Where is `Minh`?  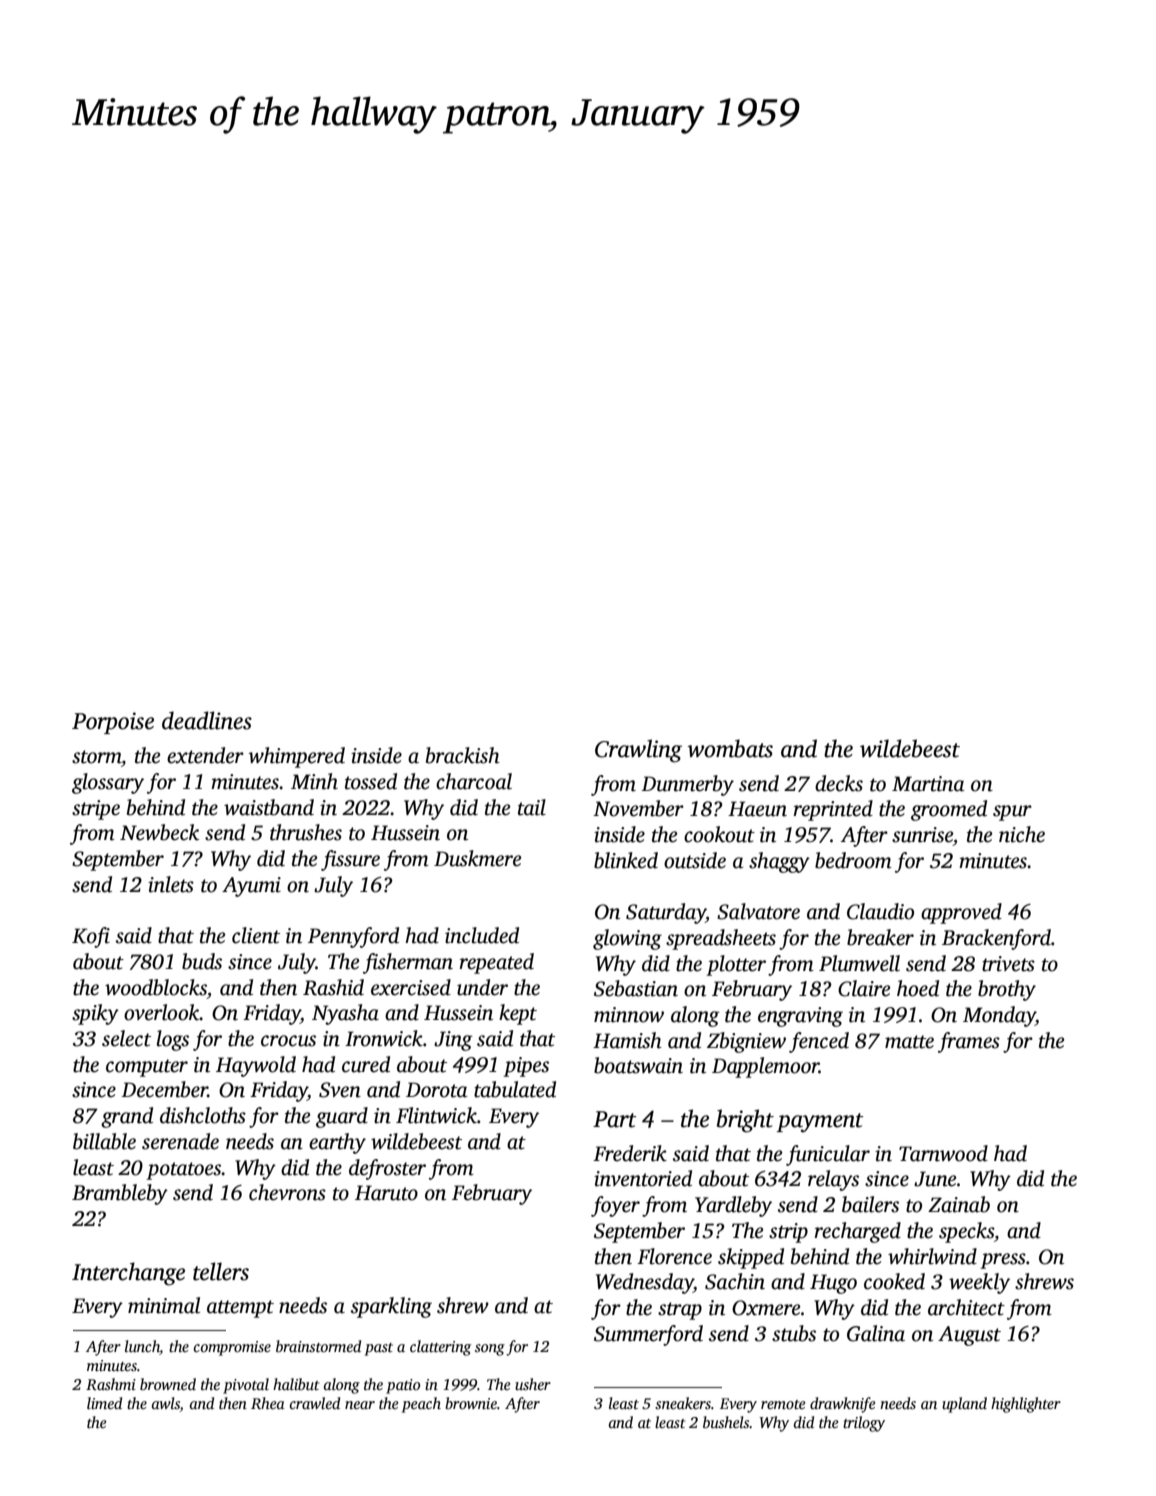 Minh is located at coordinates (314, 781).
